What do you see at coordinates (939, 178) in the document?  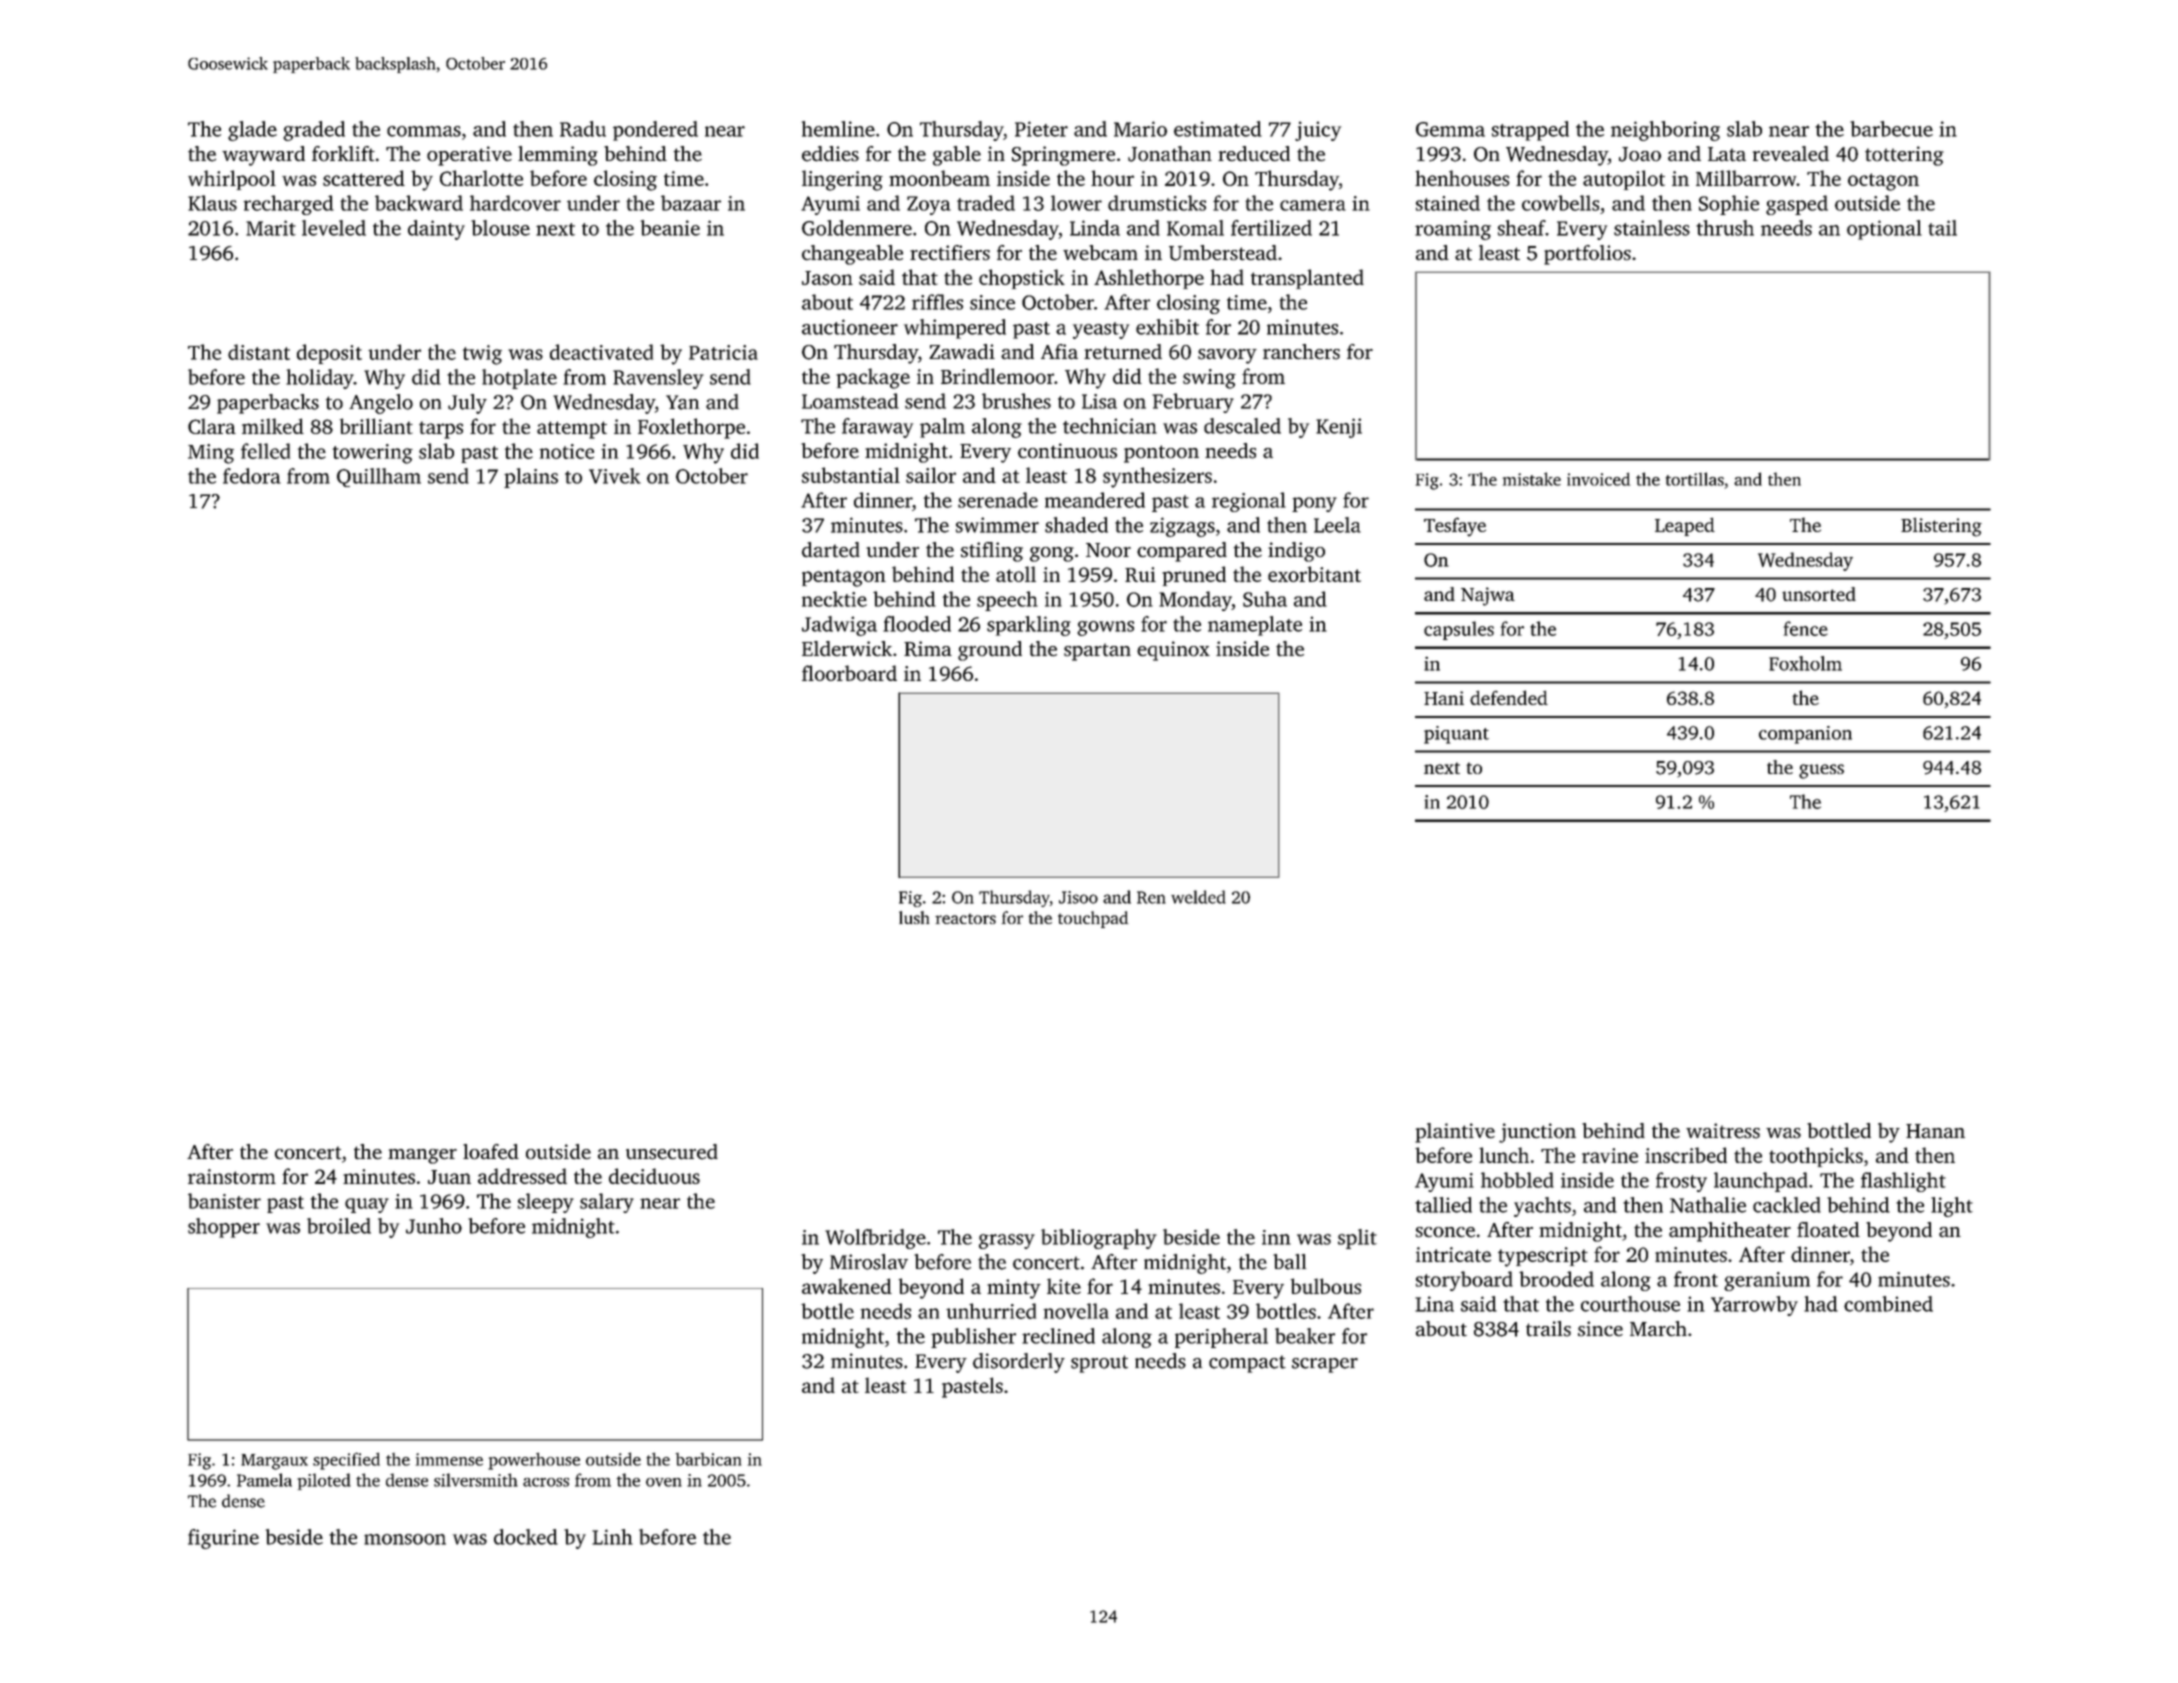 I see `moonbeam` at bounding box center [939, 178].
